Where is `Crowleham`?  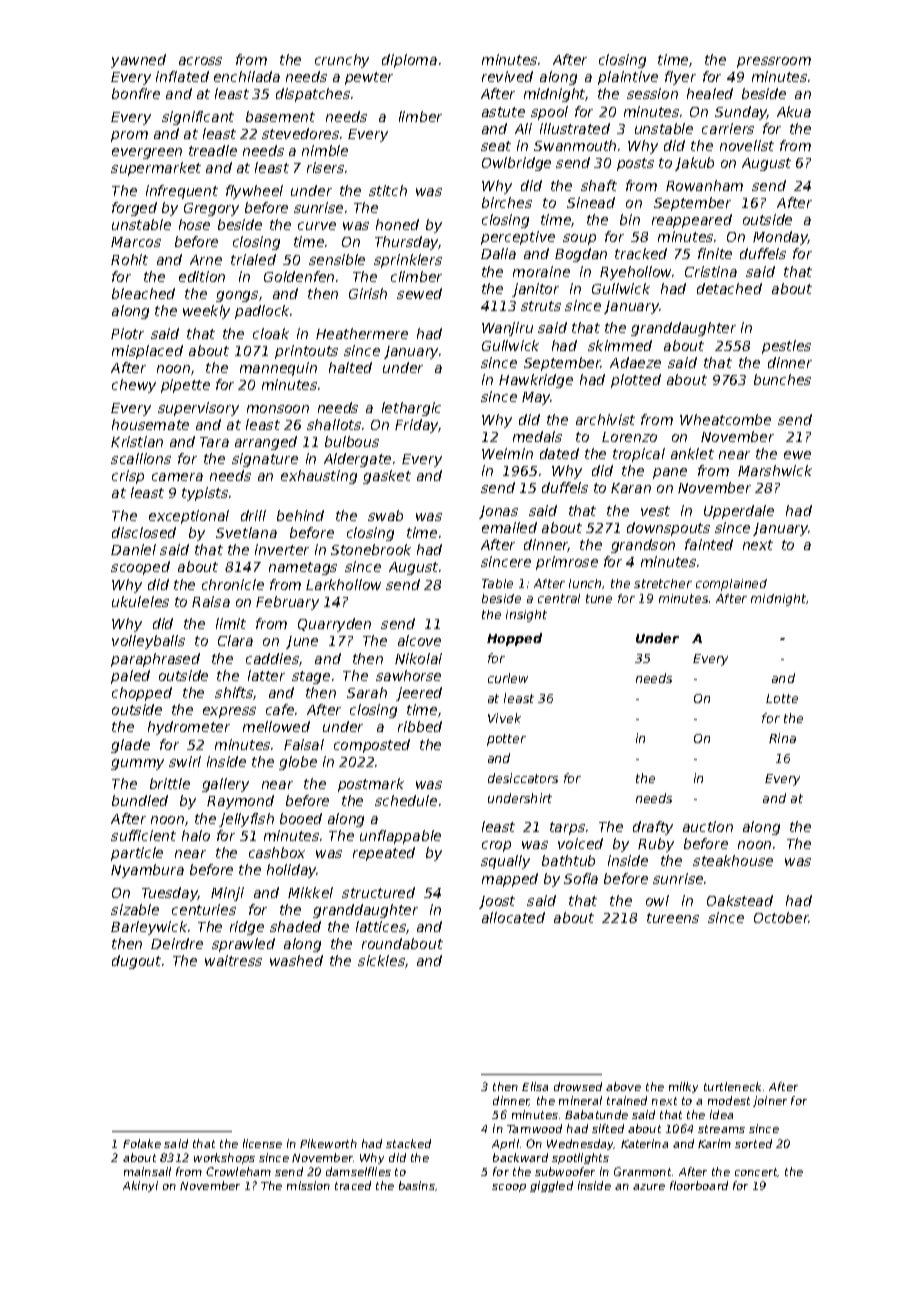
Crowleham is located at coordinates (238, 1171).
